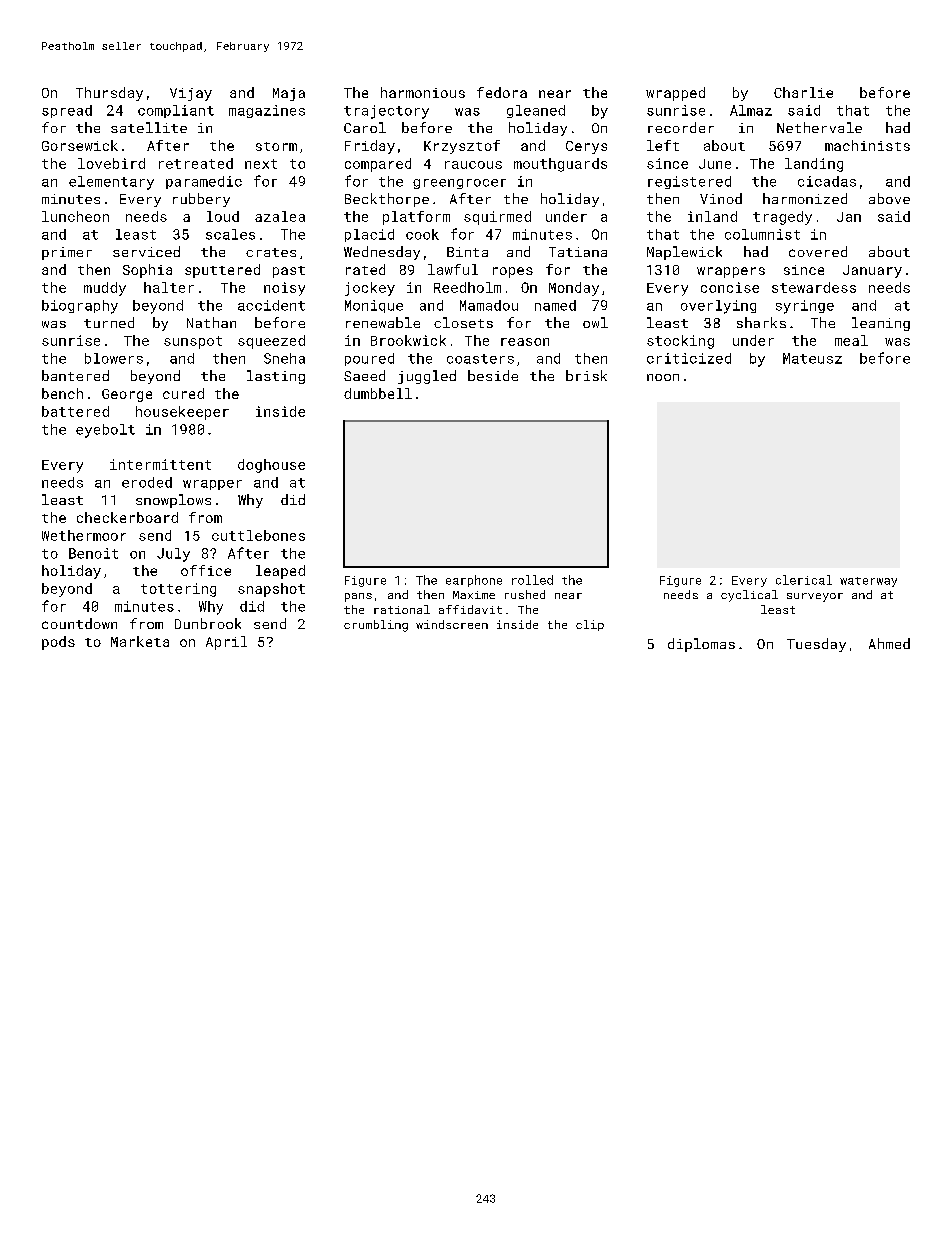 The height and width of the document is (1233, 952). Describe the element at coordinates (715, 164) in the document. I see `June` at that location.
